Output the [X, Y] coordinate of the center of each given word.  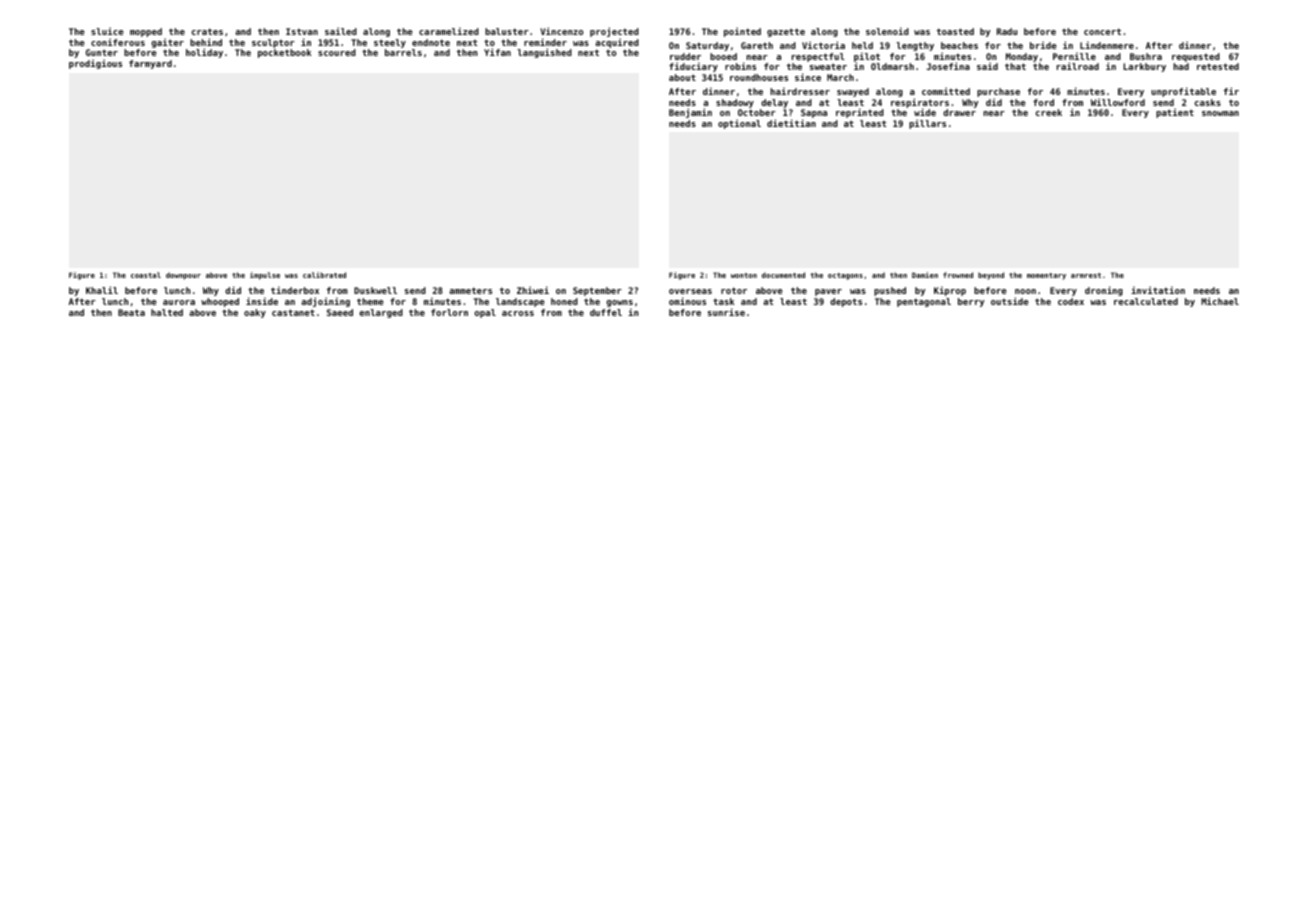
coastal [146, 275]
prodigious [95, 64]
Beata [131, 312]
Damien [925, 275]
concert [1102, 31]
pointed [742, 32]
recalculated [1146, 301]
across [518, 313]
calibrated [324, 275]
